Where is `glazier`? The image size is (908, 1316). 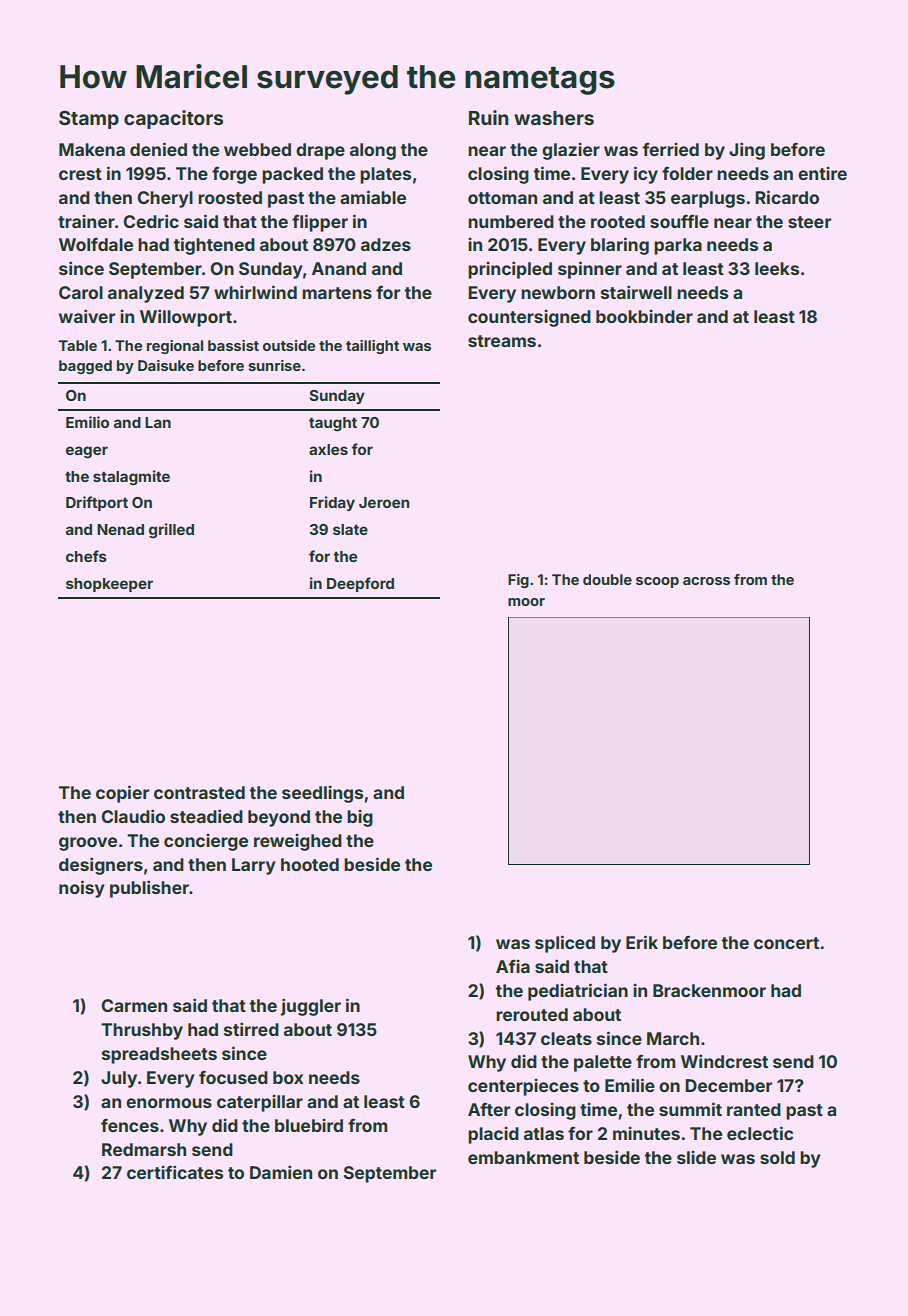 glazier is located at coordinates (571, 151).
